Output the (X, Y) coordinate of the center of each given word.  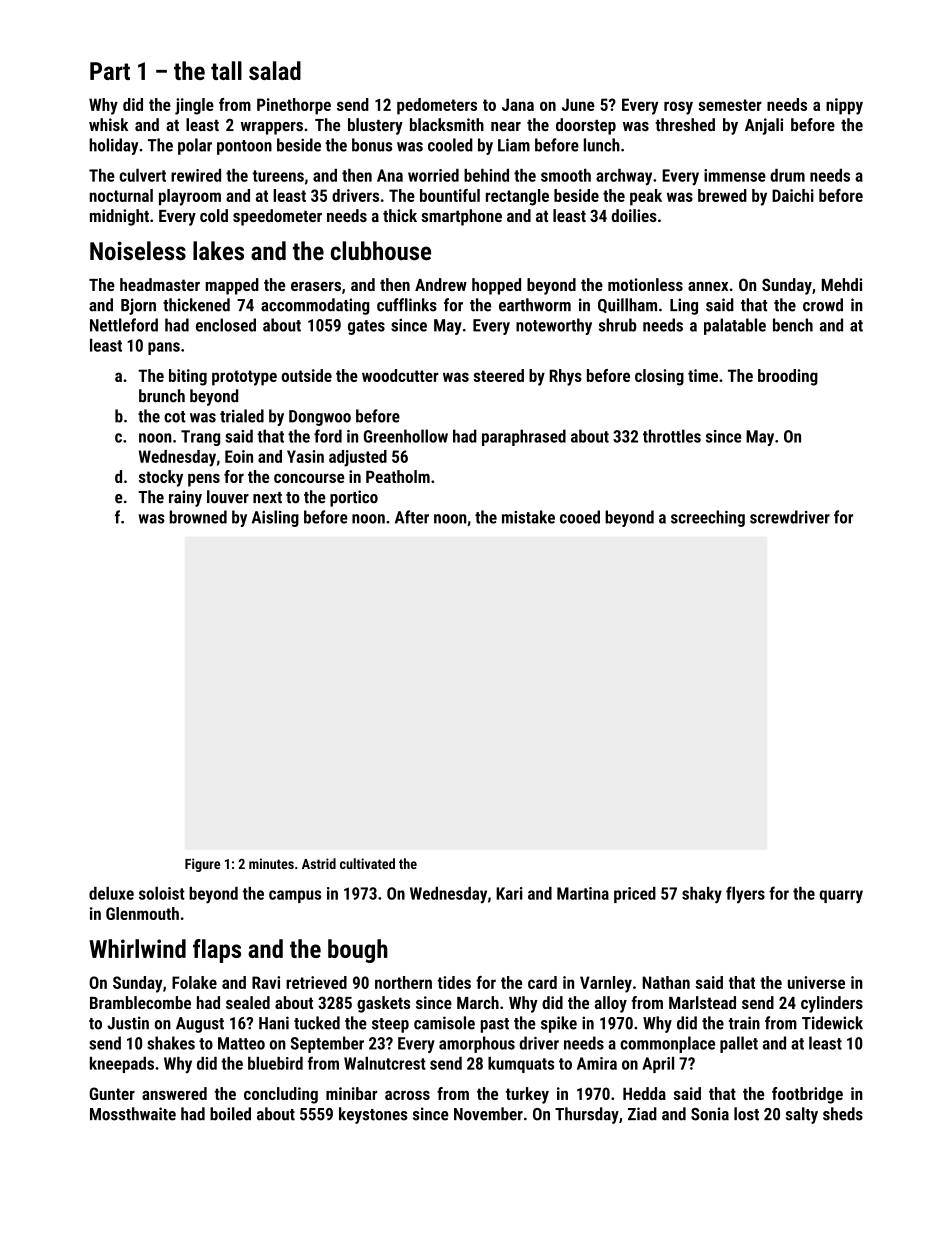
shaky (702, 895)
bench (793, 325)
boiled (230, 1114)
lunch (602, 145)
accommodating (315, 306)
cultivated (367, 863)
